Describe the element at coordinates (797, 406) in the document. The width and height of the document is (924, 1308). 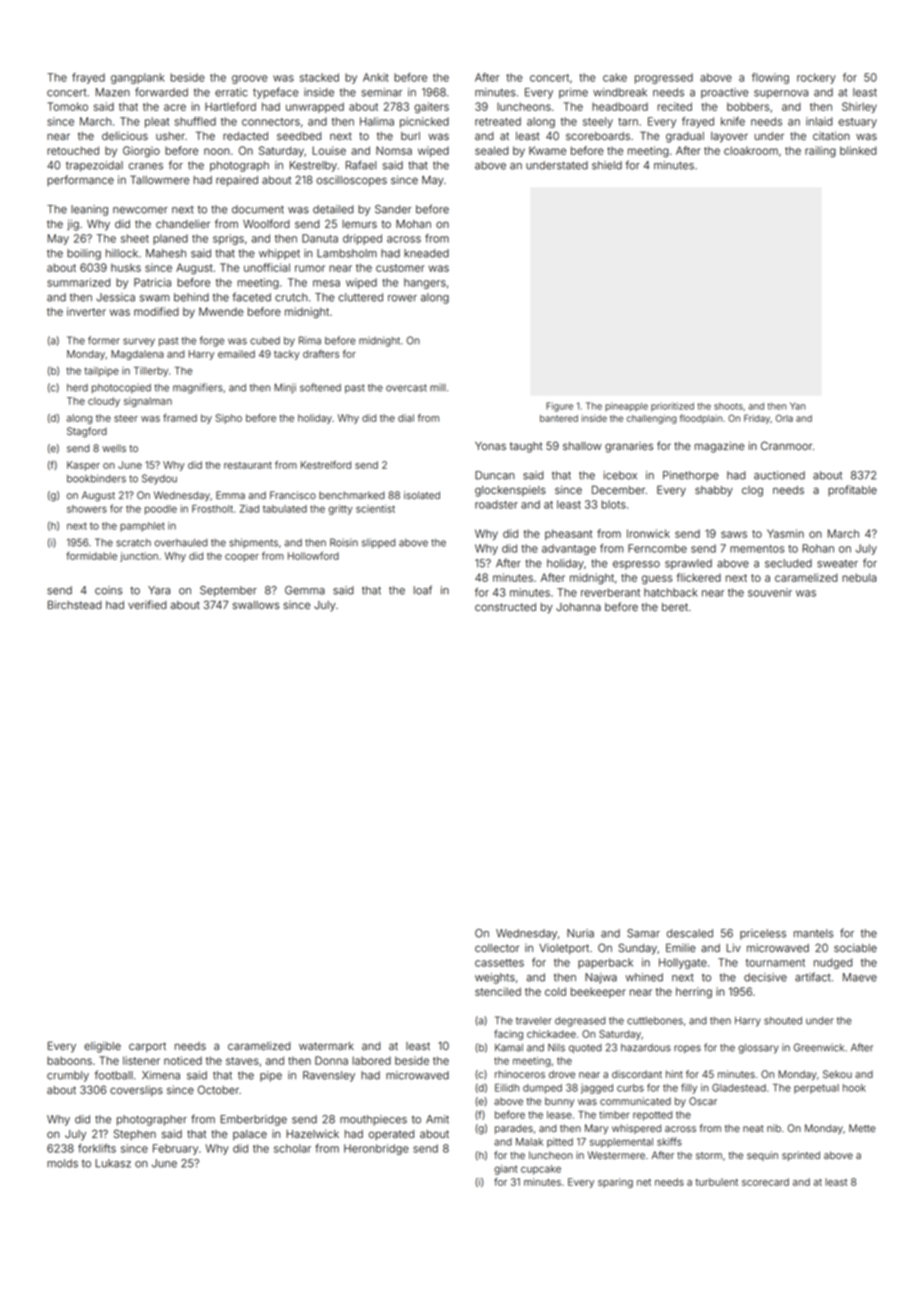
I see `Yan` at that location.
